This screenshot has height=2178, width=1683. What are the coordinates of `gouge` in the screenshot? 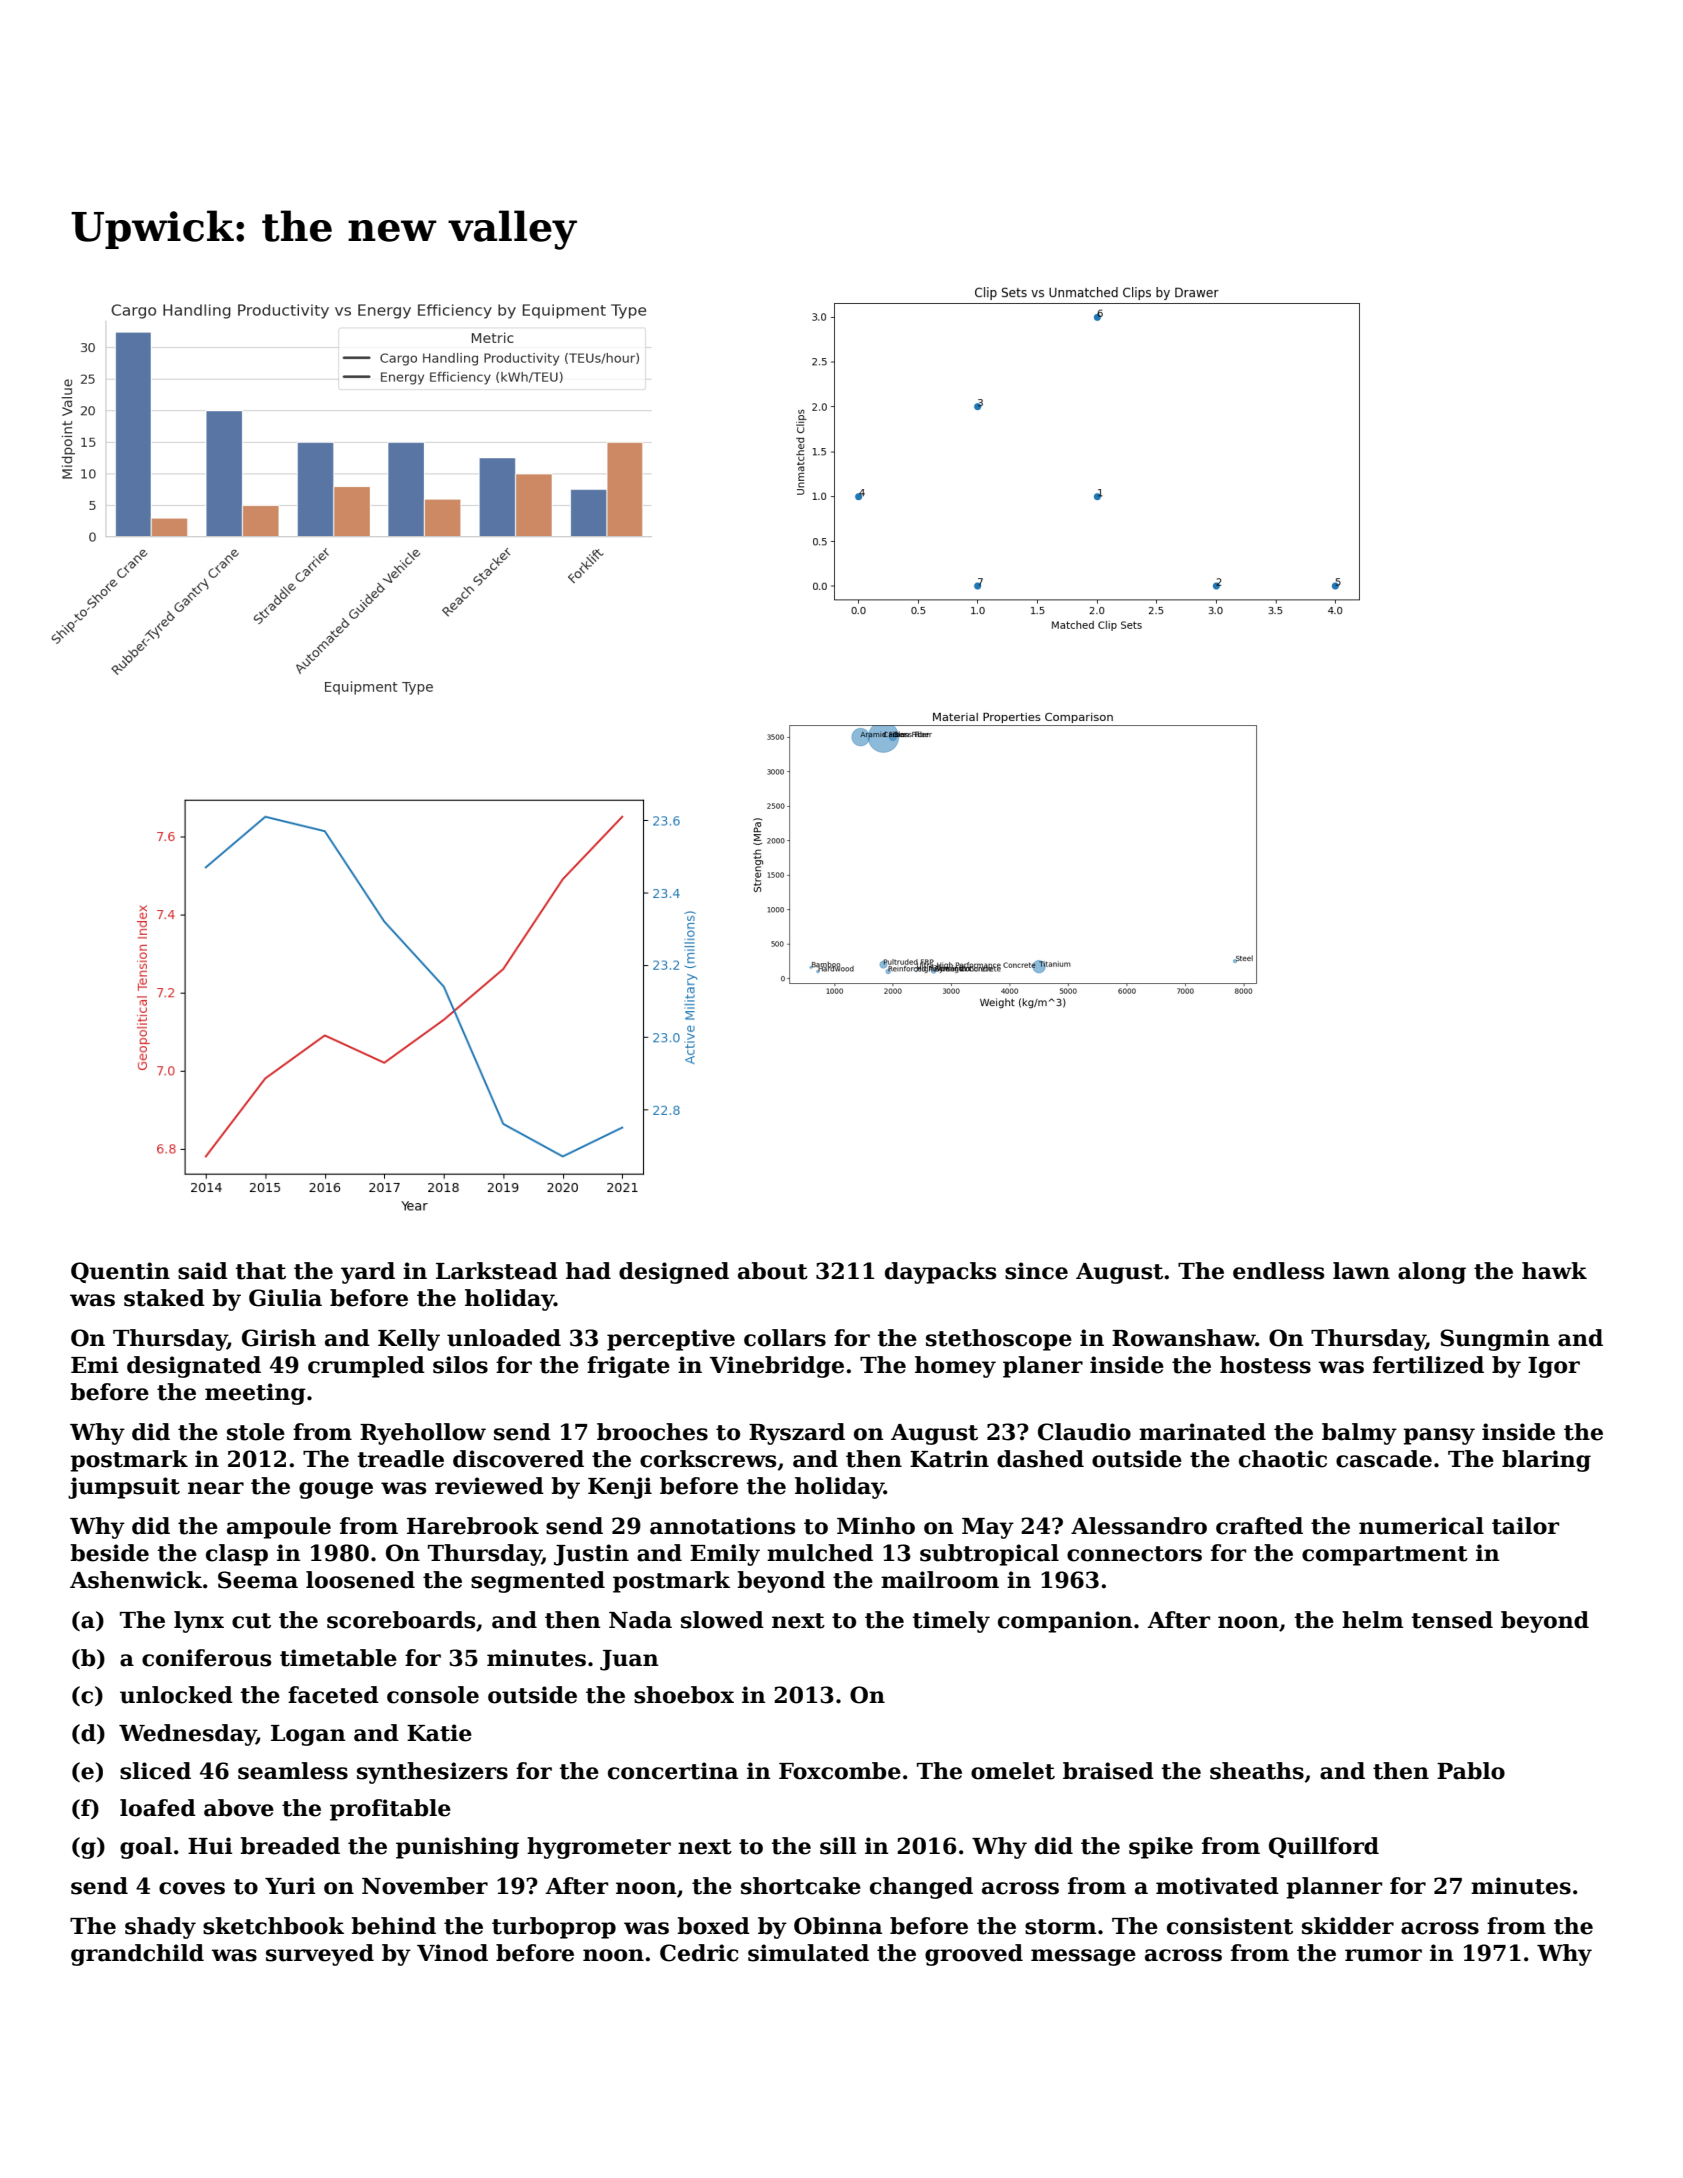 It's located at (336, 1490).
